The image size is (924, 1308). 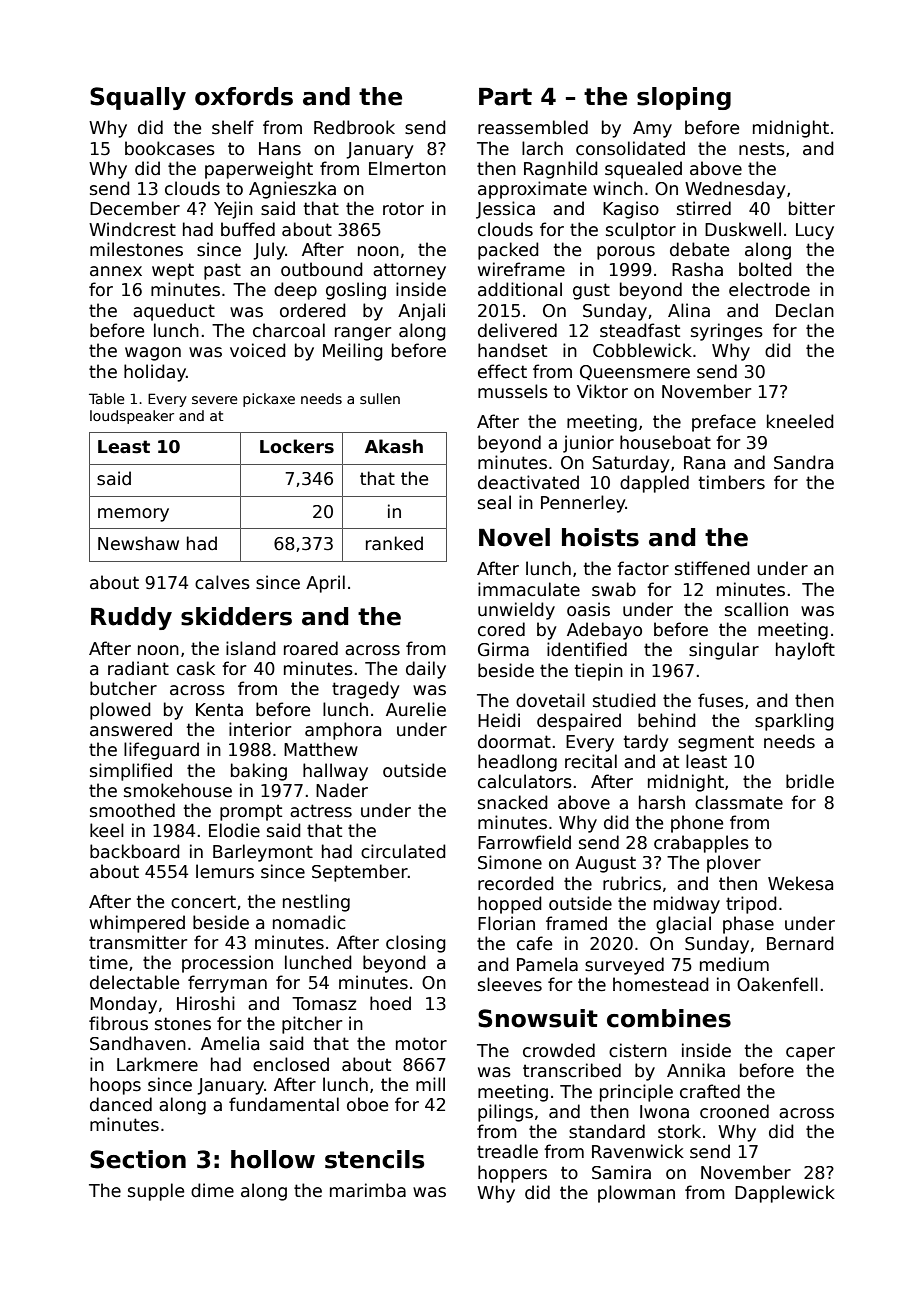 What do you see at coordinates (251, 812) in the screenshot?
I see `prompt` at bounding box center [251, 812].
